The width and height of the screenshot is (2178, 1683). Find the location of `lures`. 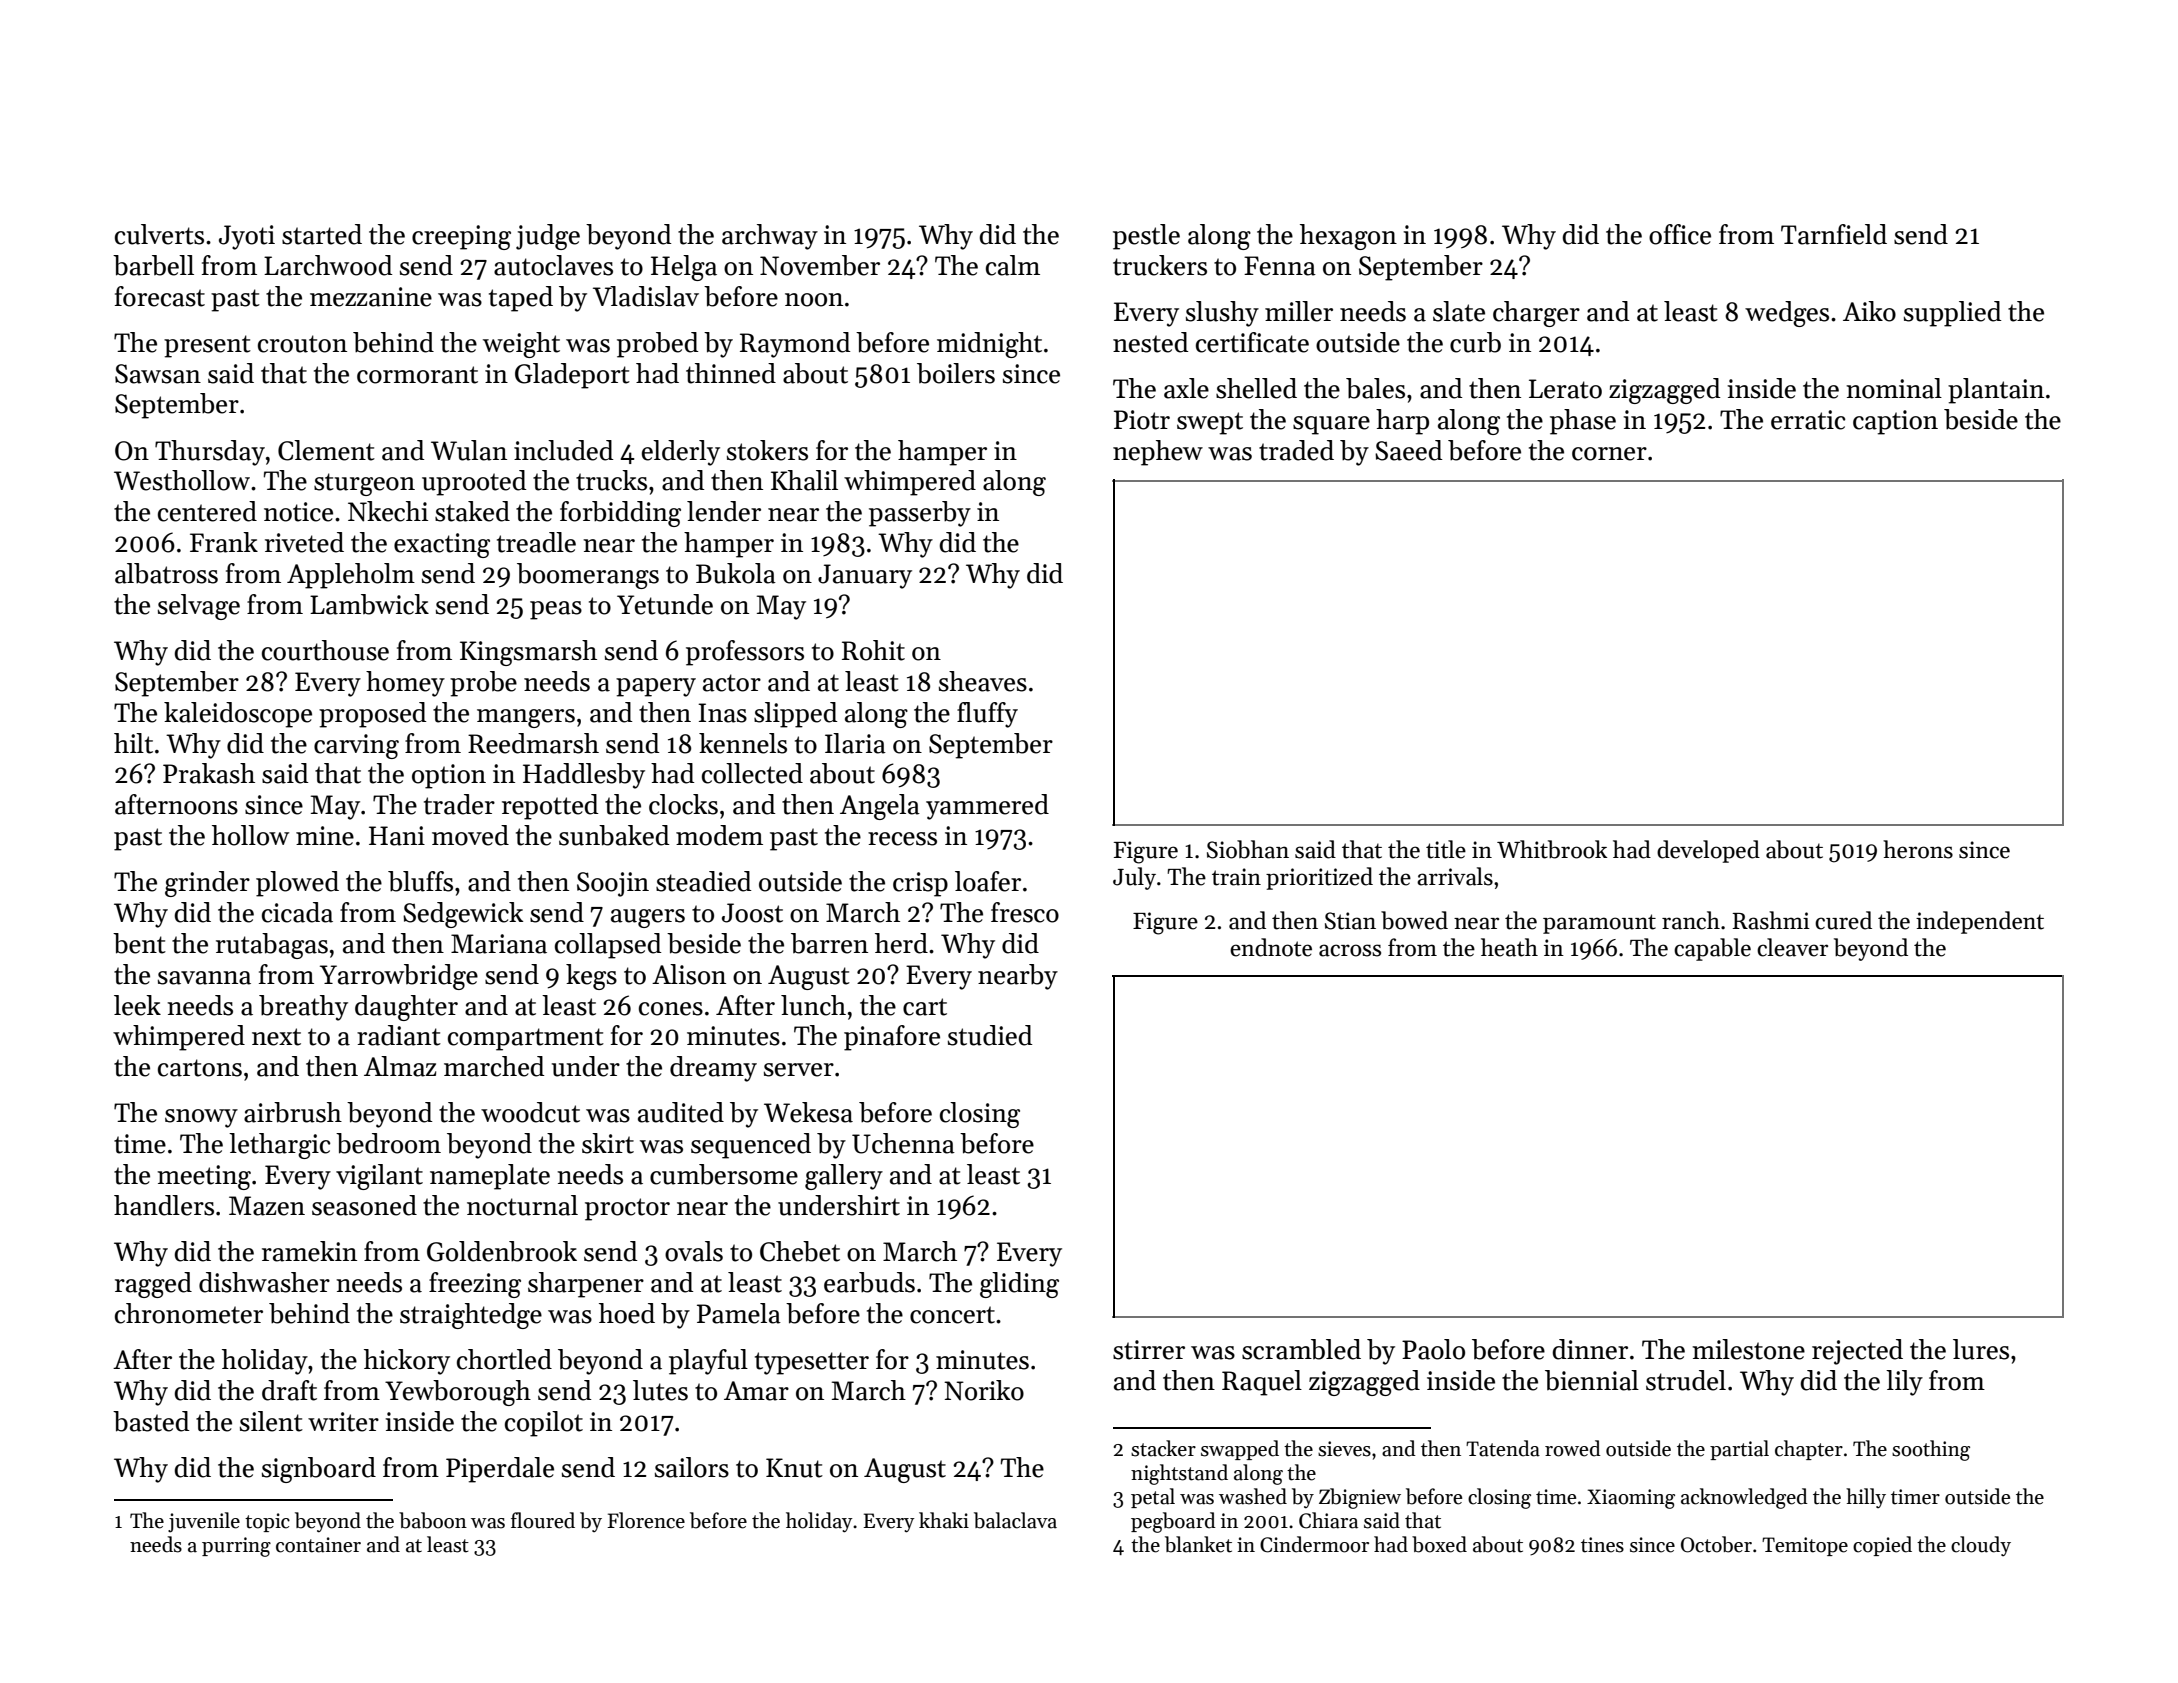

lures is located at coordinates (1981, 1349).
